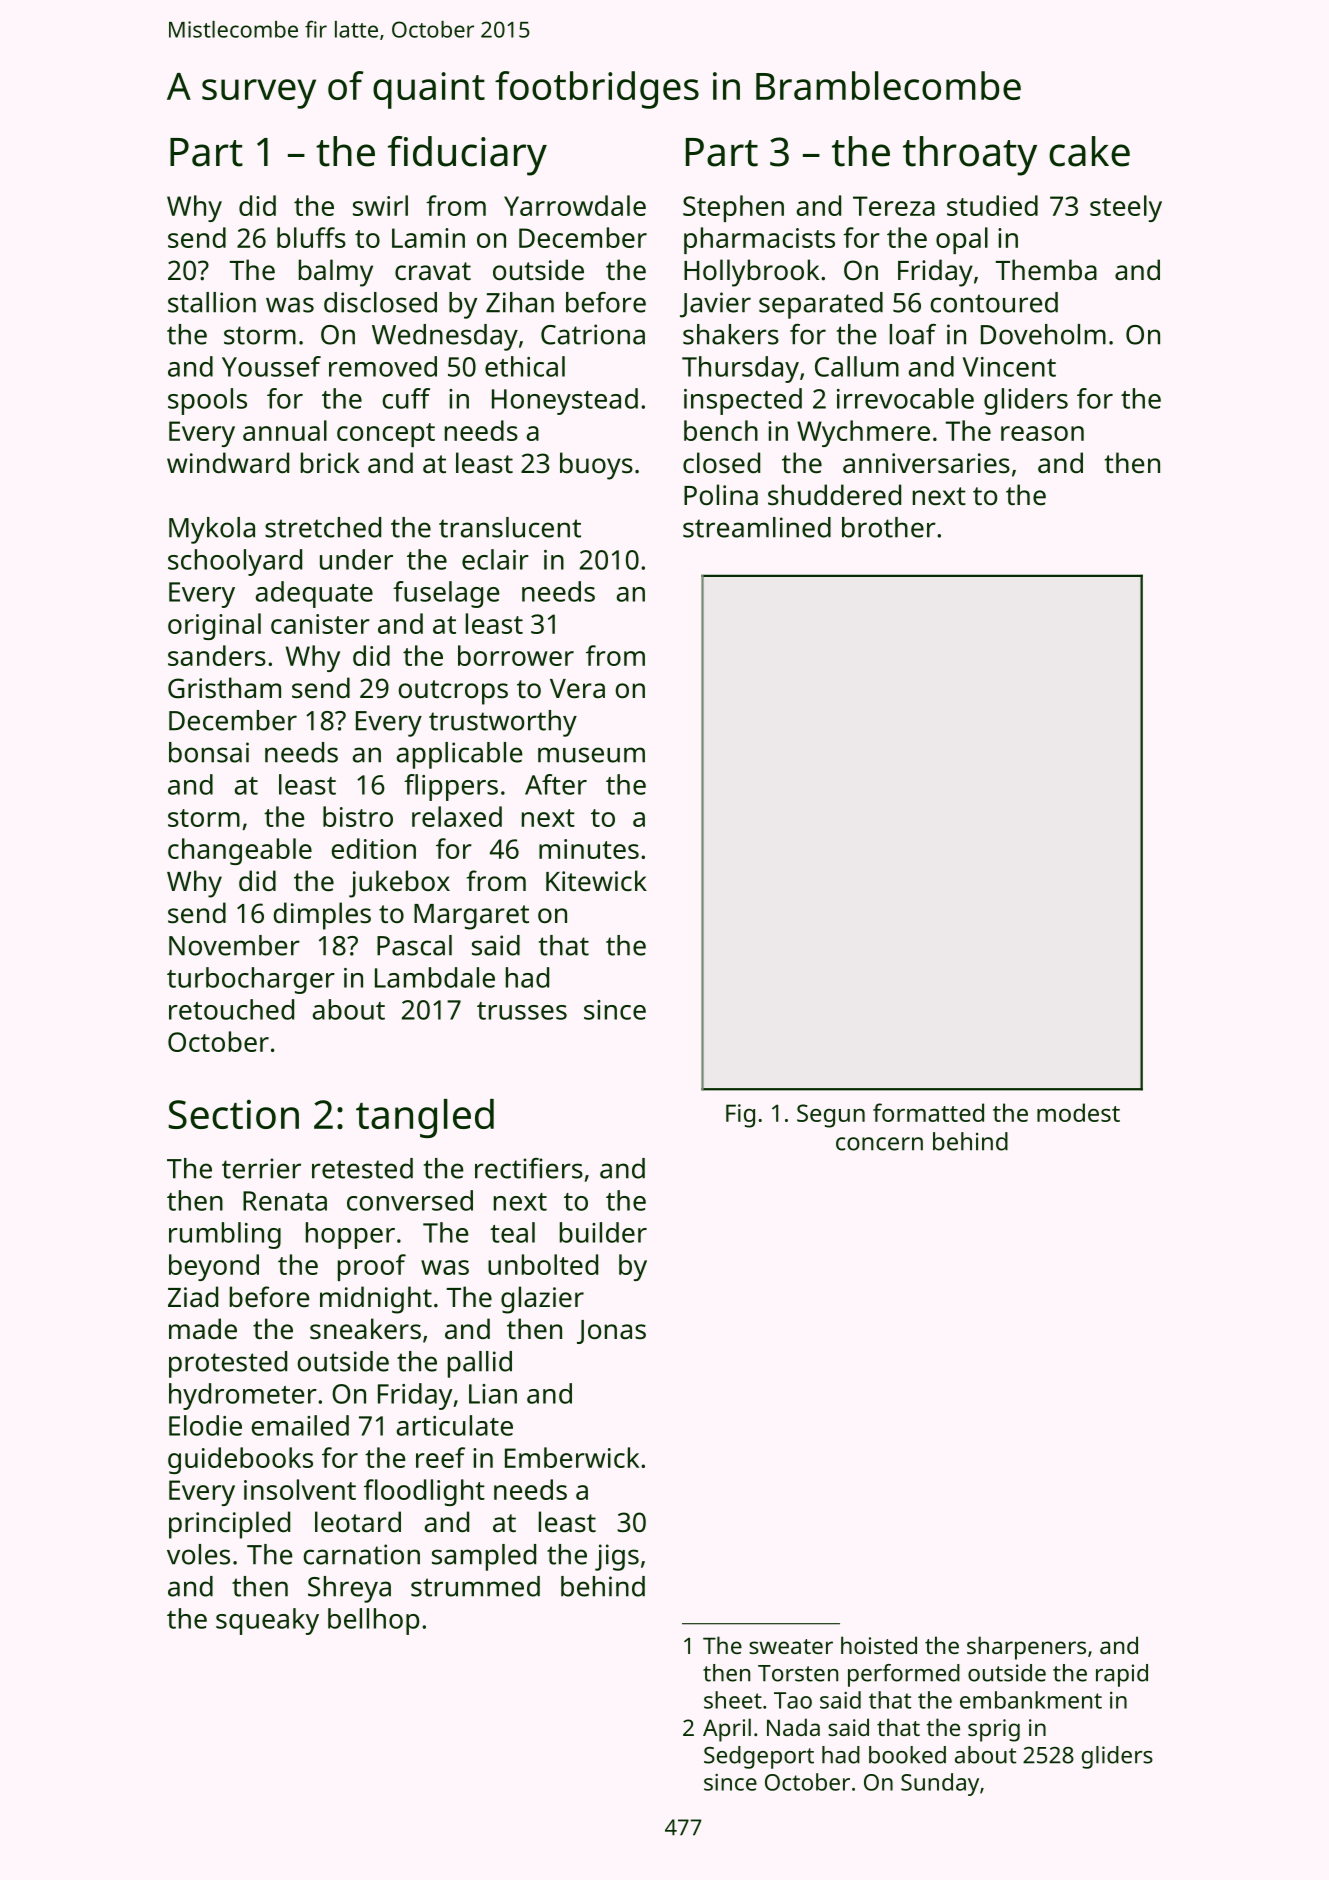  What do you see at coordinates (757, 527) in the screenshot?
I see `streamlined` at bounding box center [757, 527].
